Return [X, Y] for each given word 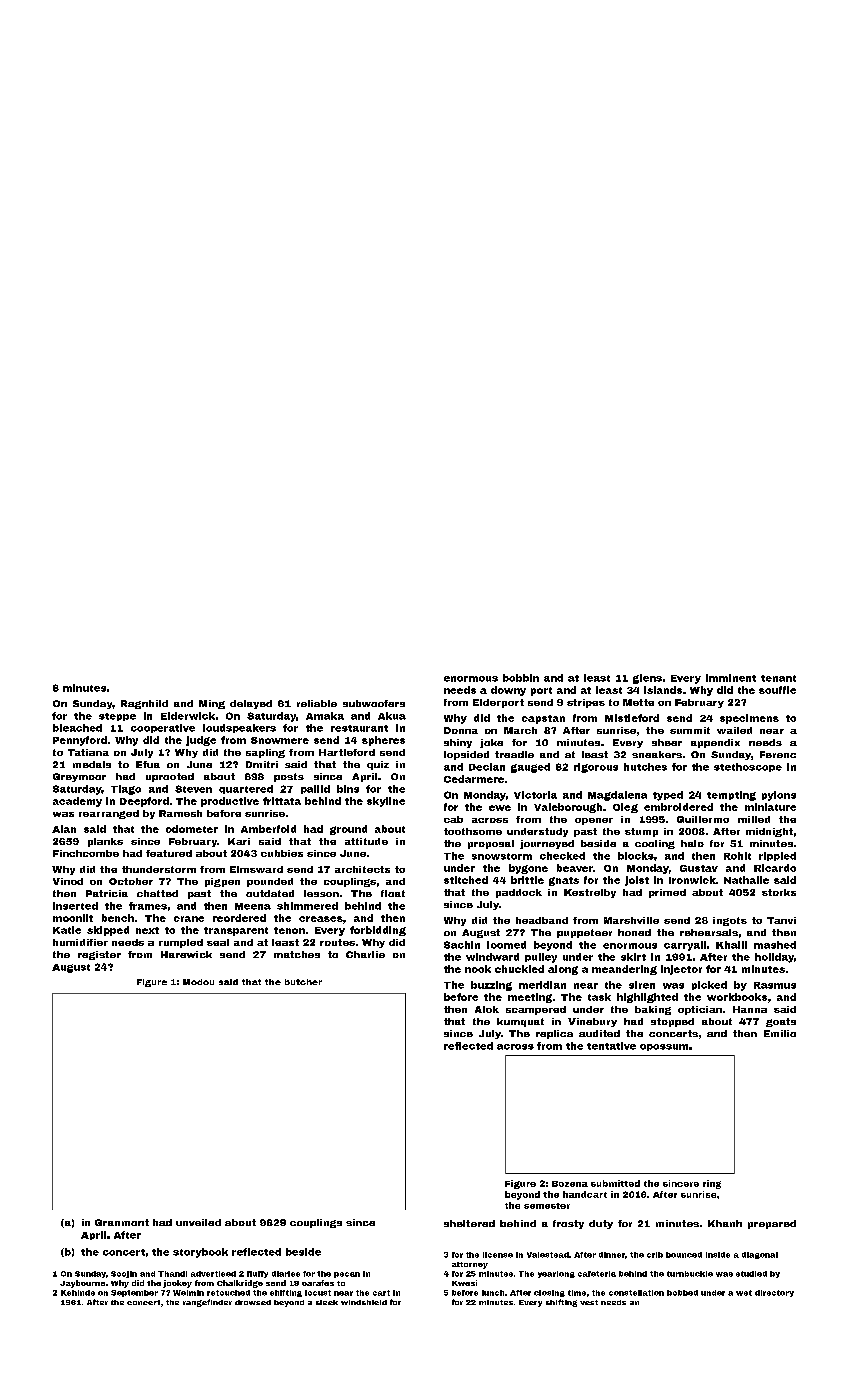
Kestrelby [590, 893]
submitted [615, 1183]
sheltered [469, 1223]
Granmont [122, 1222]
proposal [491, 844]
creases [321, 919]
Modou [198, 982]
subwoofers [374, 703]
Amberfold [268, 829]
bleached [77, 728]
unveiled [198, 1222]
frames [148, 906]
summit [690, 730]
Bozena [570, 1184]
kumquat [520, 1022]
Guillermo [703, 819]
